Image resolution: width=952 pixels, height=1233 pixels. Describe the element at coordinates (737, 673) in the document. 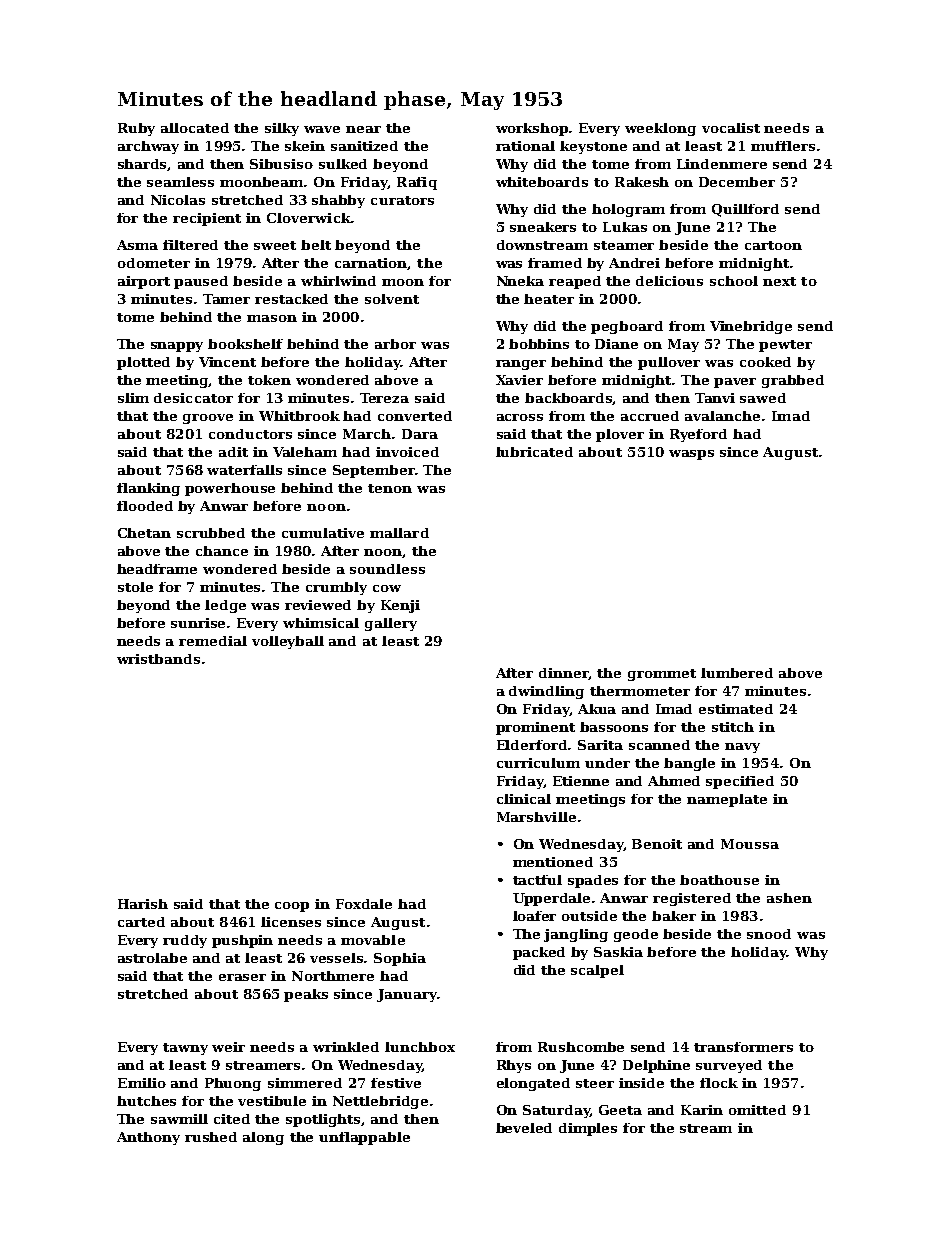

I see `lumbered` at that location.
